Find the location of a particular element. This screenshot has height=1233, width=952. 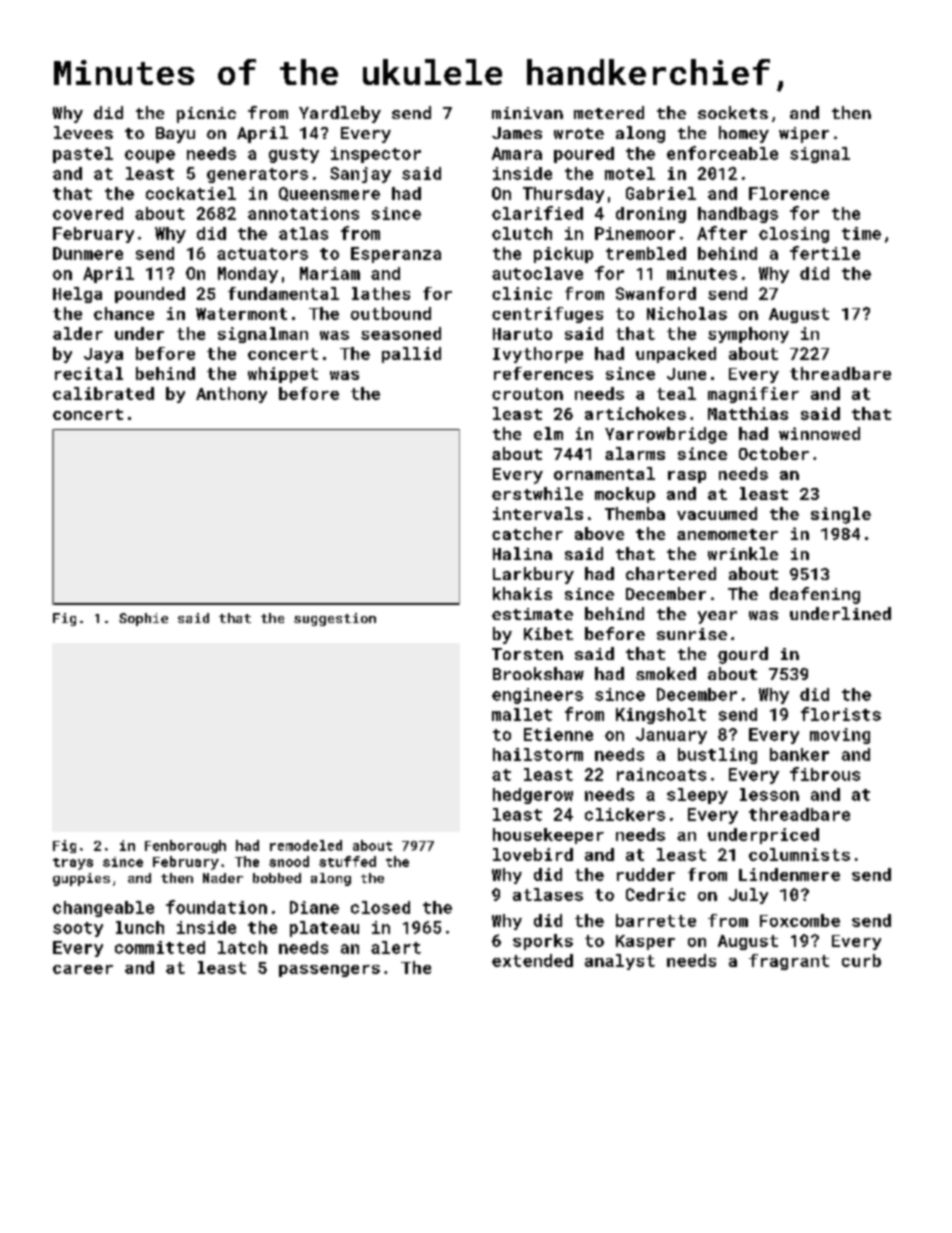

sockets is located at coordinates (733, 112).
